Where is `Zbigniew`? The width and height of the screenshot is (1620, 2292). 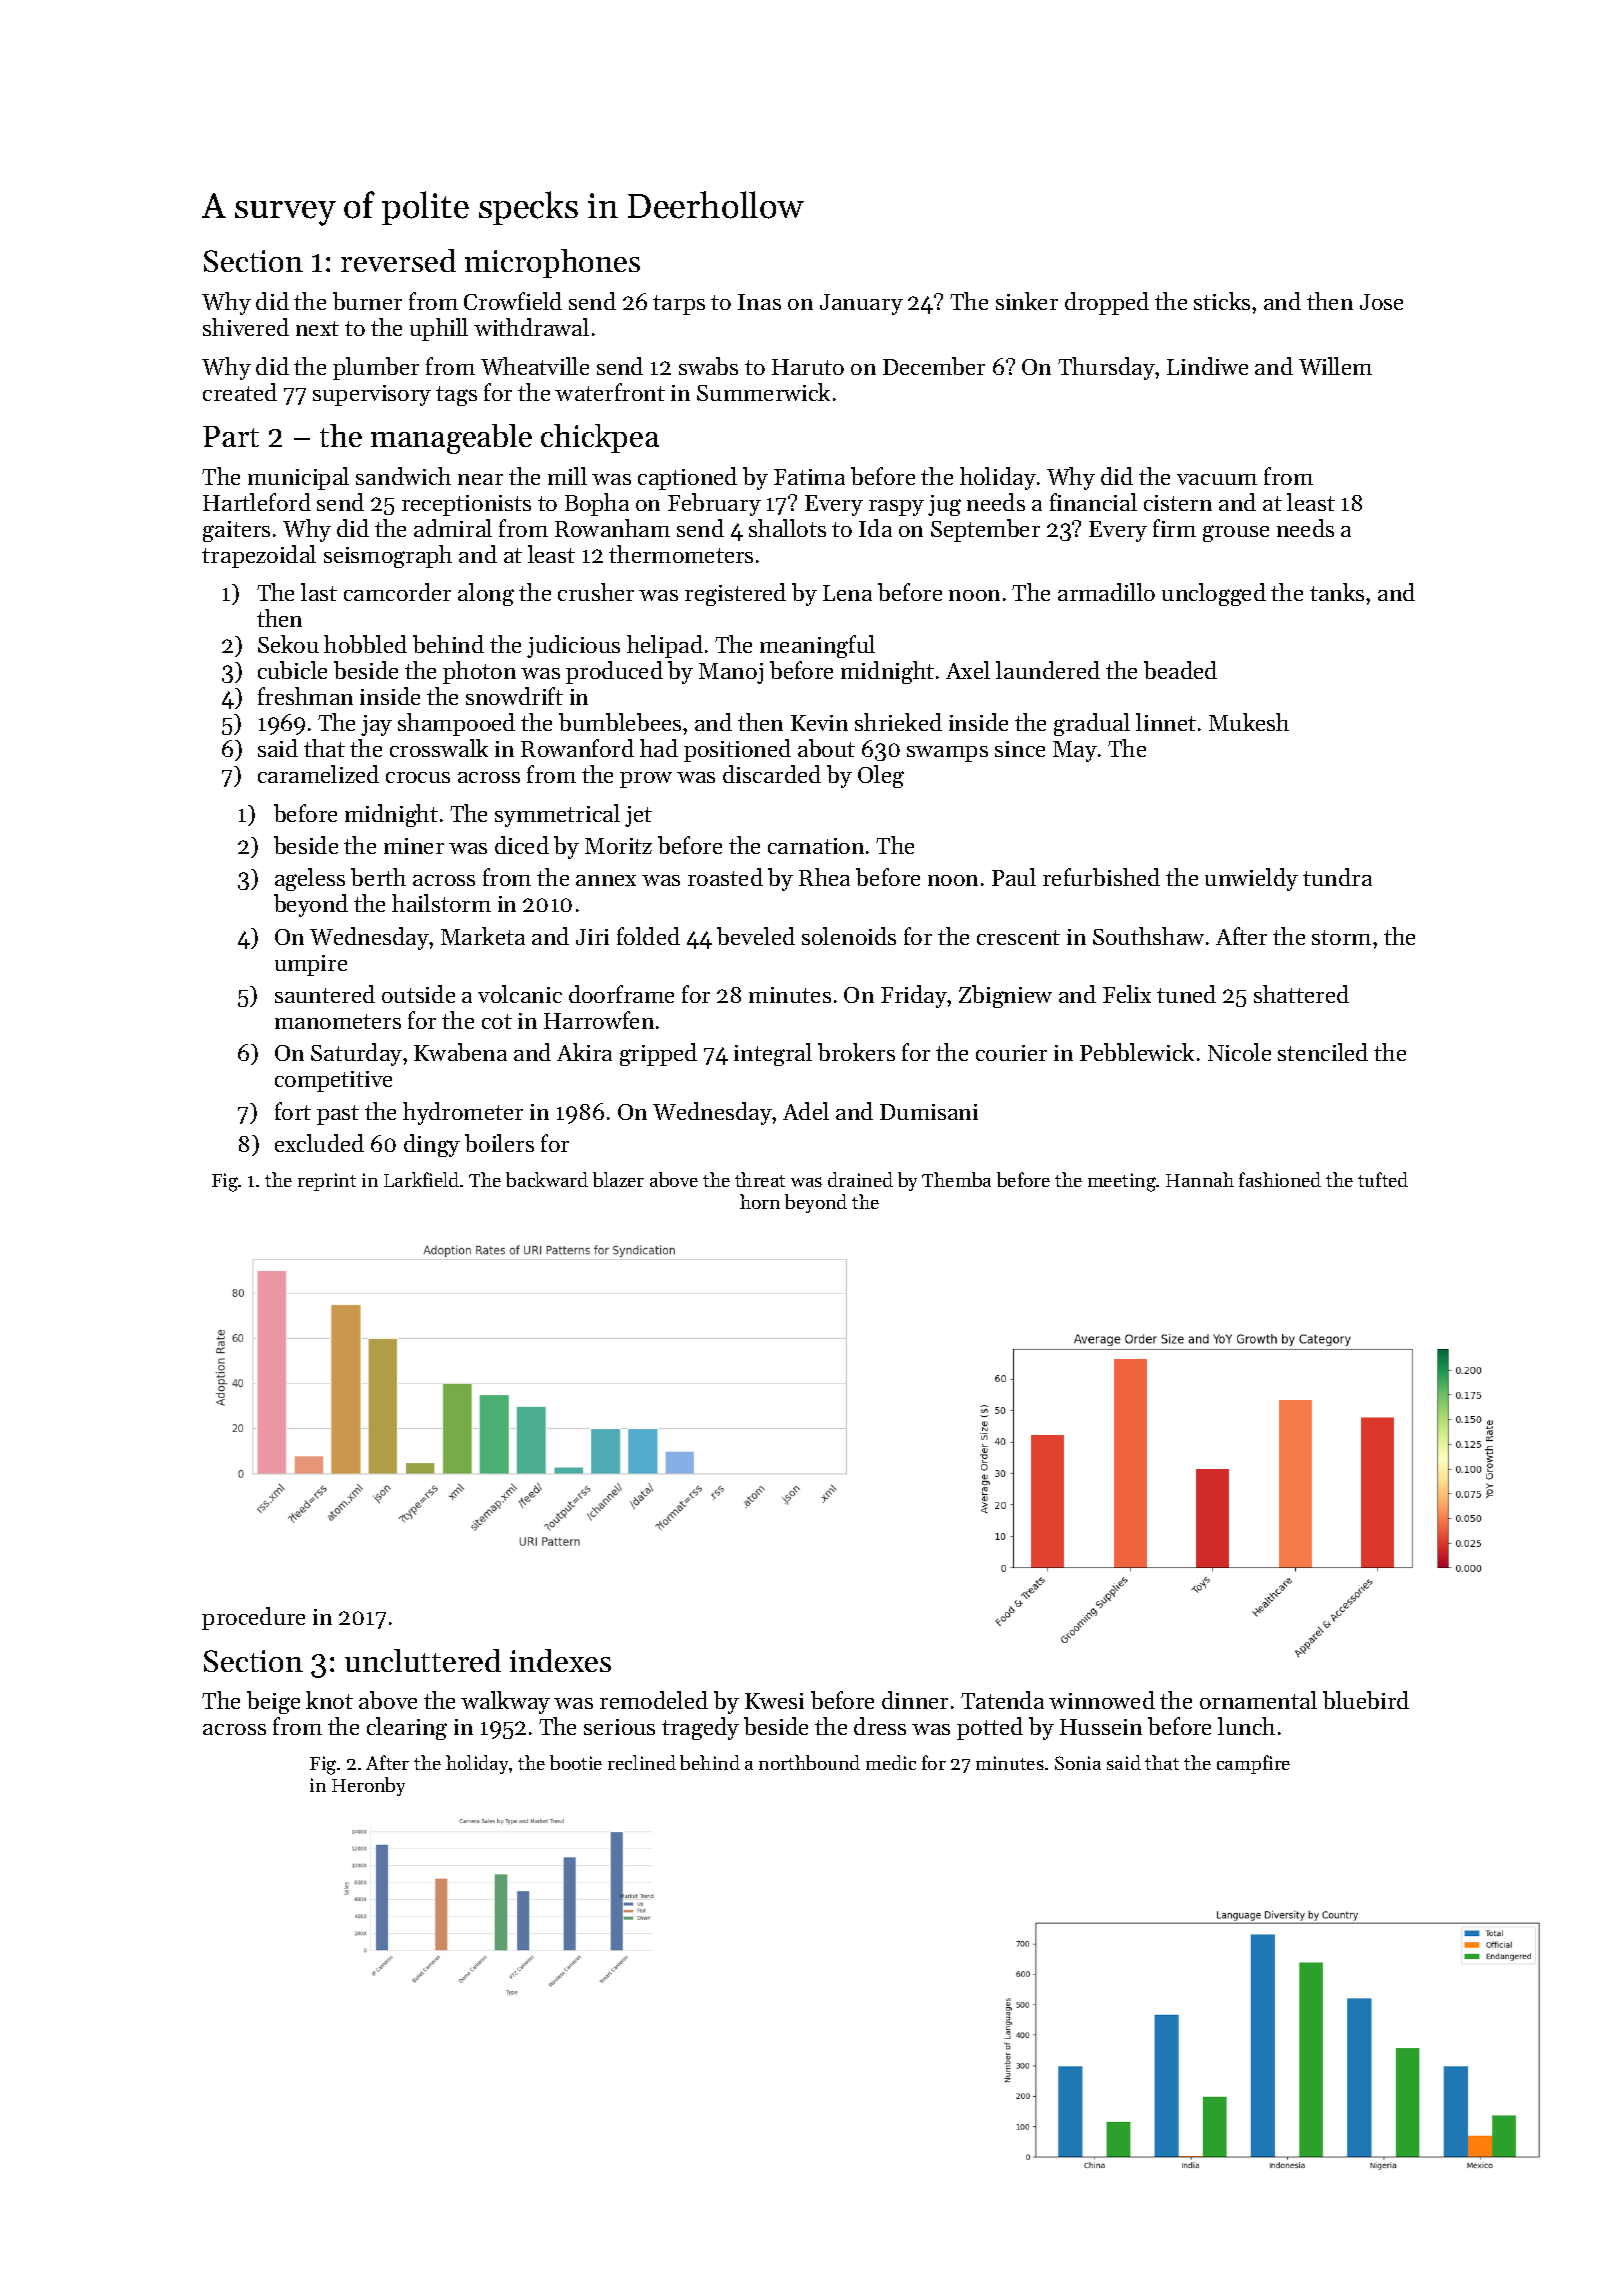
Zbigniew is located at coordinates (1005, 996).
